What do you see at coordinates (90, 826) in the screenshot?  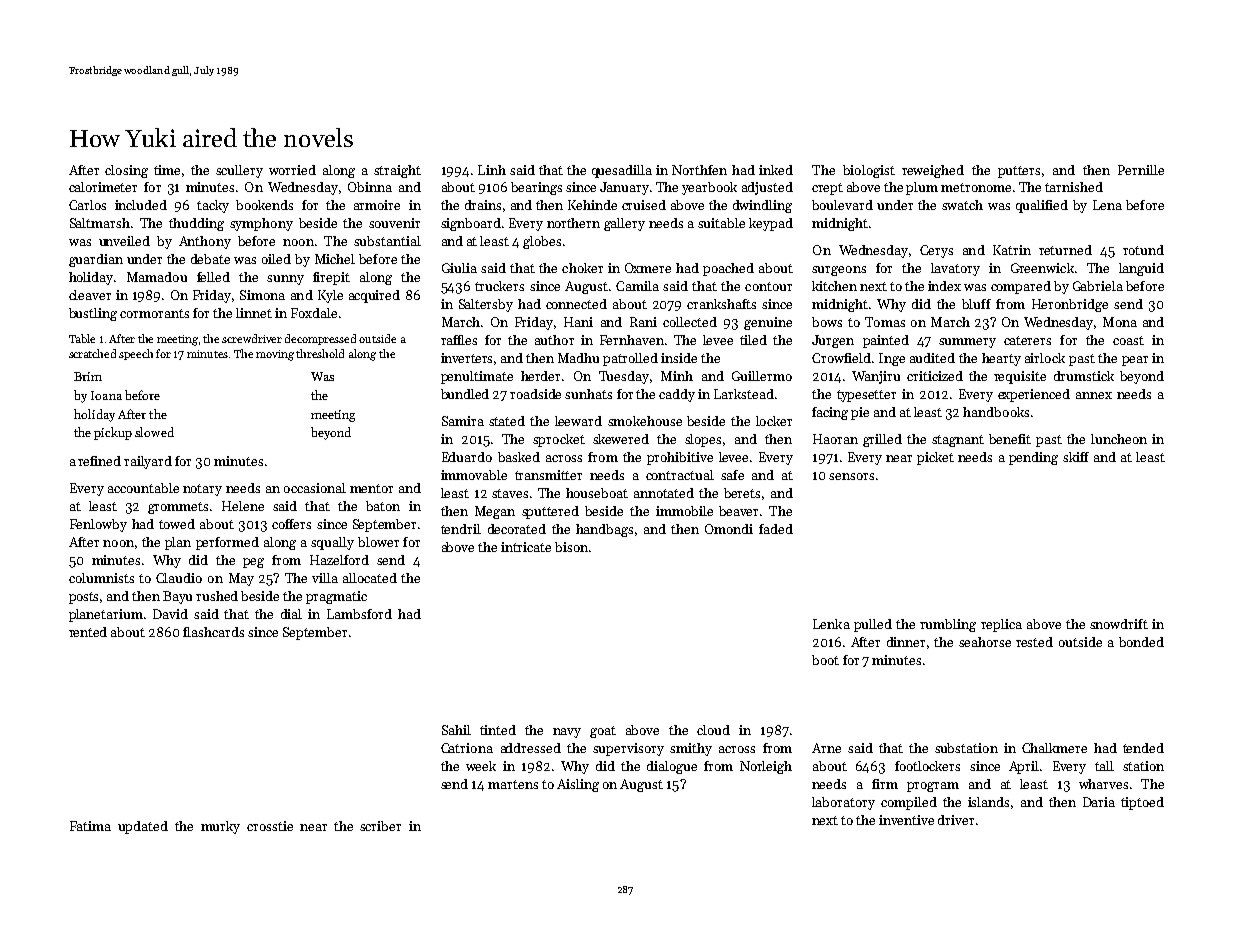 I see `Fatima` at bounding box center [90, 826].
